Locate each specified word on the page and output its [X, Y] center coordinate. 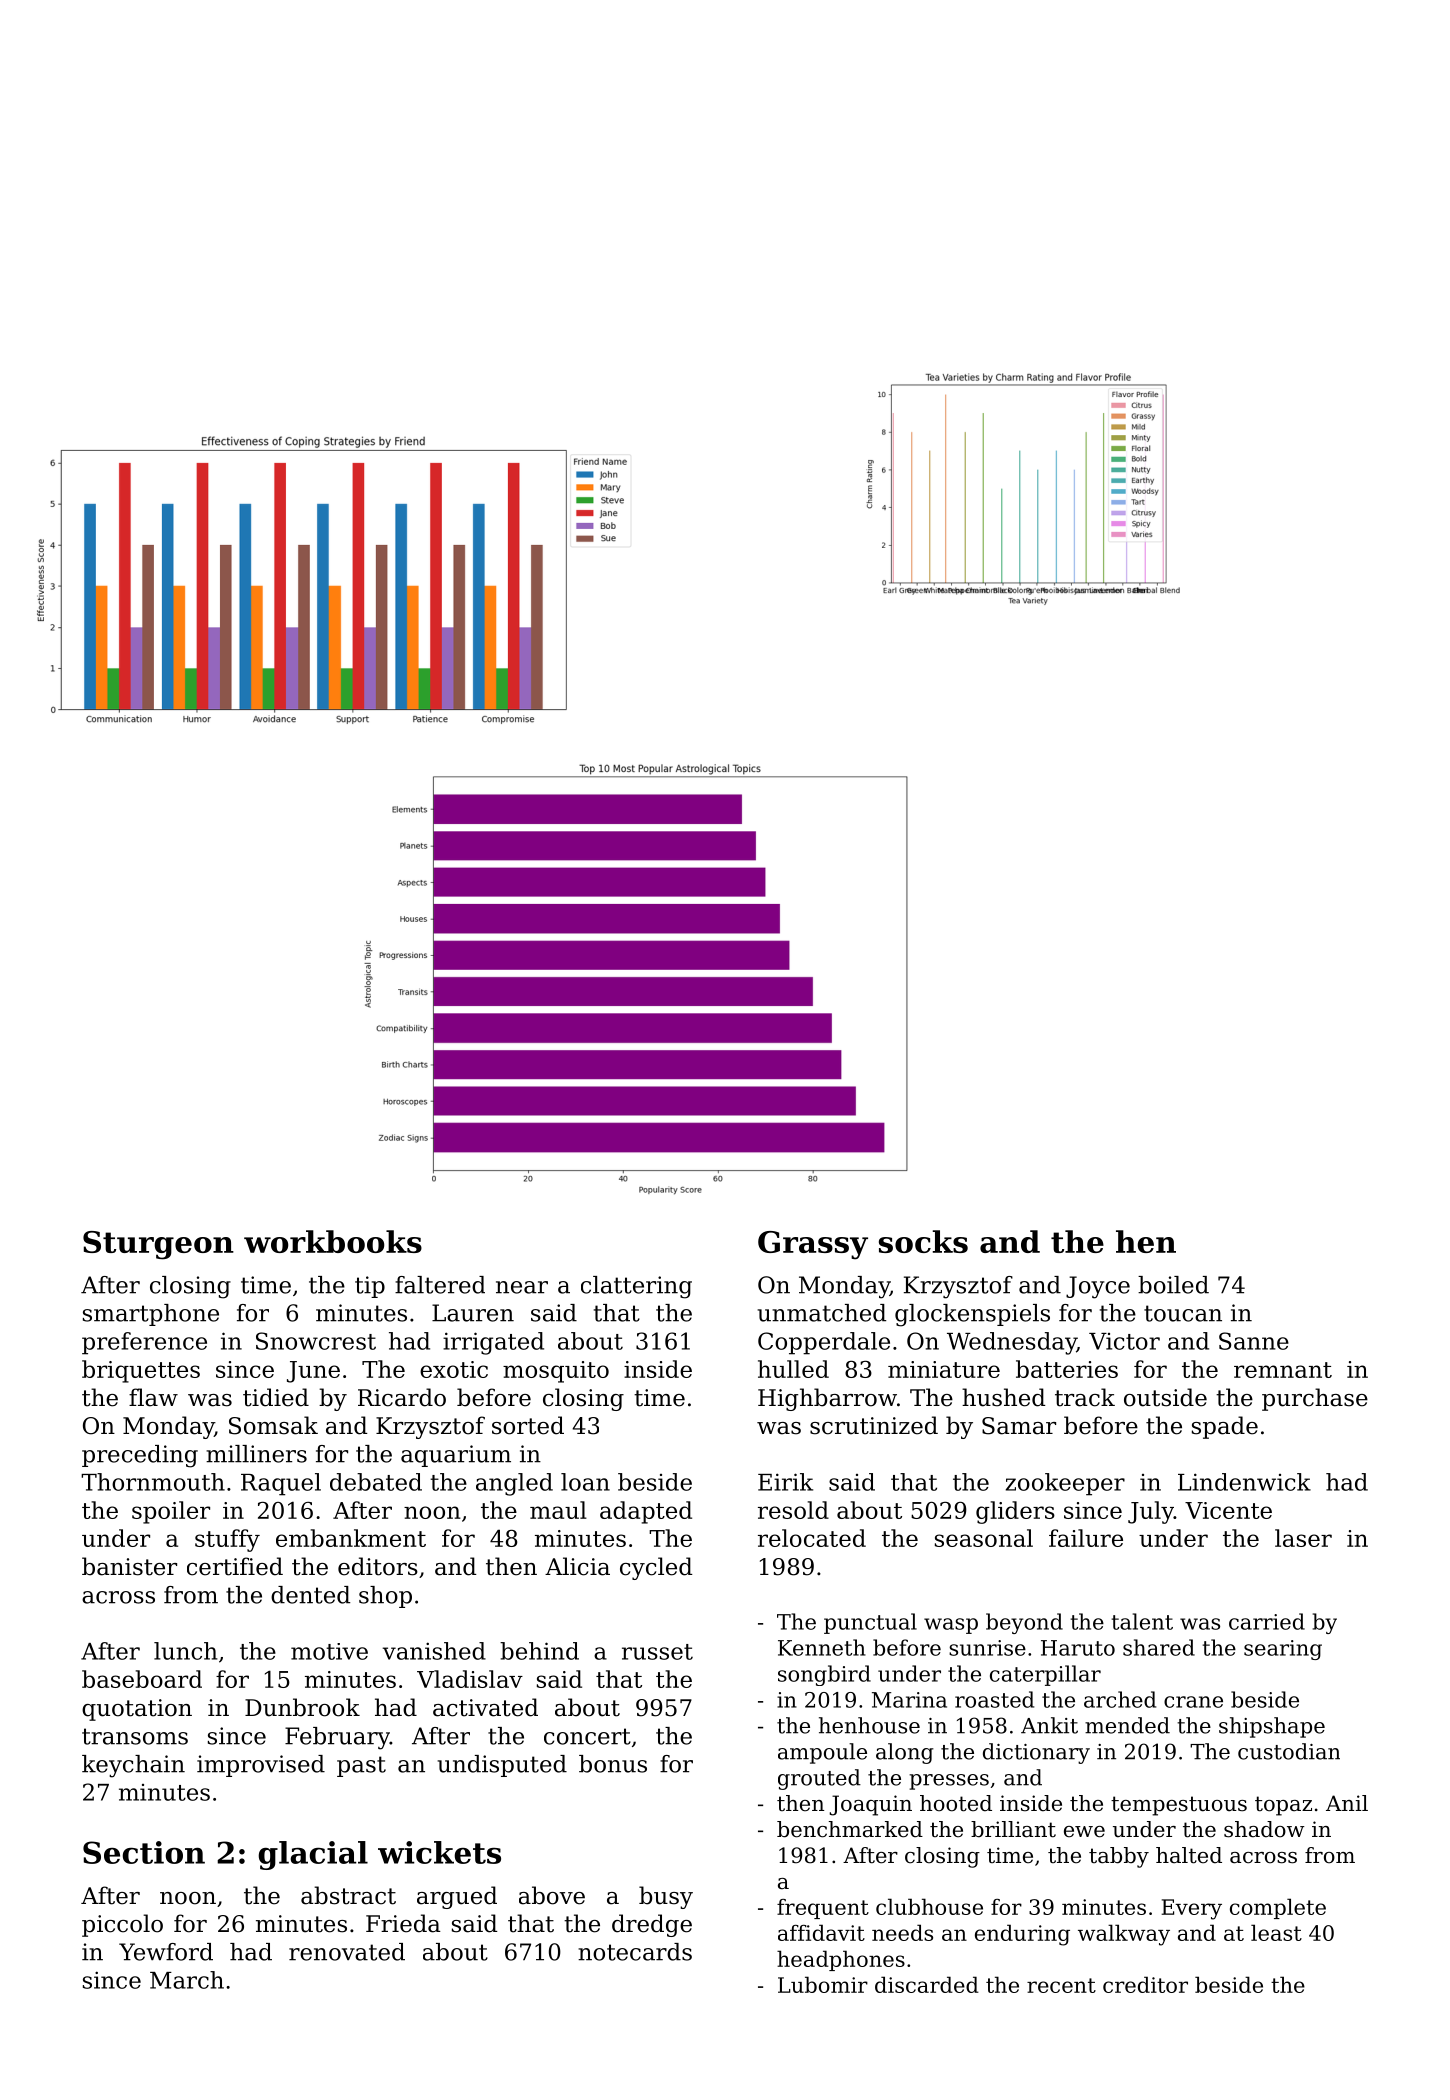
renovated [347, 1952]
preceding [140, 1456]
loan [585, 1482]
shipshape [1272, 1727]
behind [539, 1651]
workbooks [333, 1241]
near [522, 1287]
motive [329, 1651]
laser [1303, 1538]
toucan [1183, 1313]
